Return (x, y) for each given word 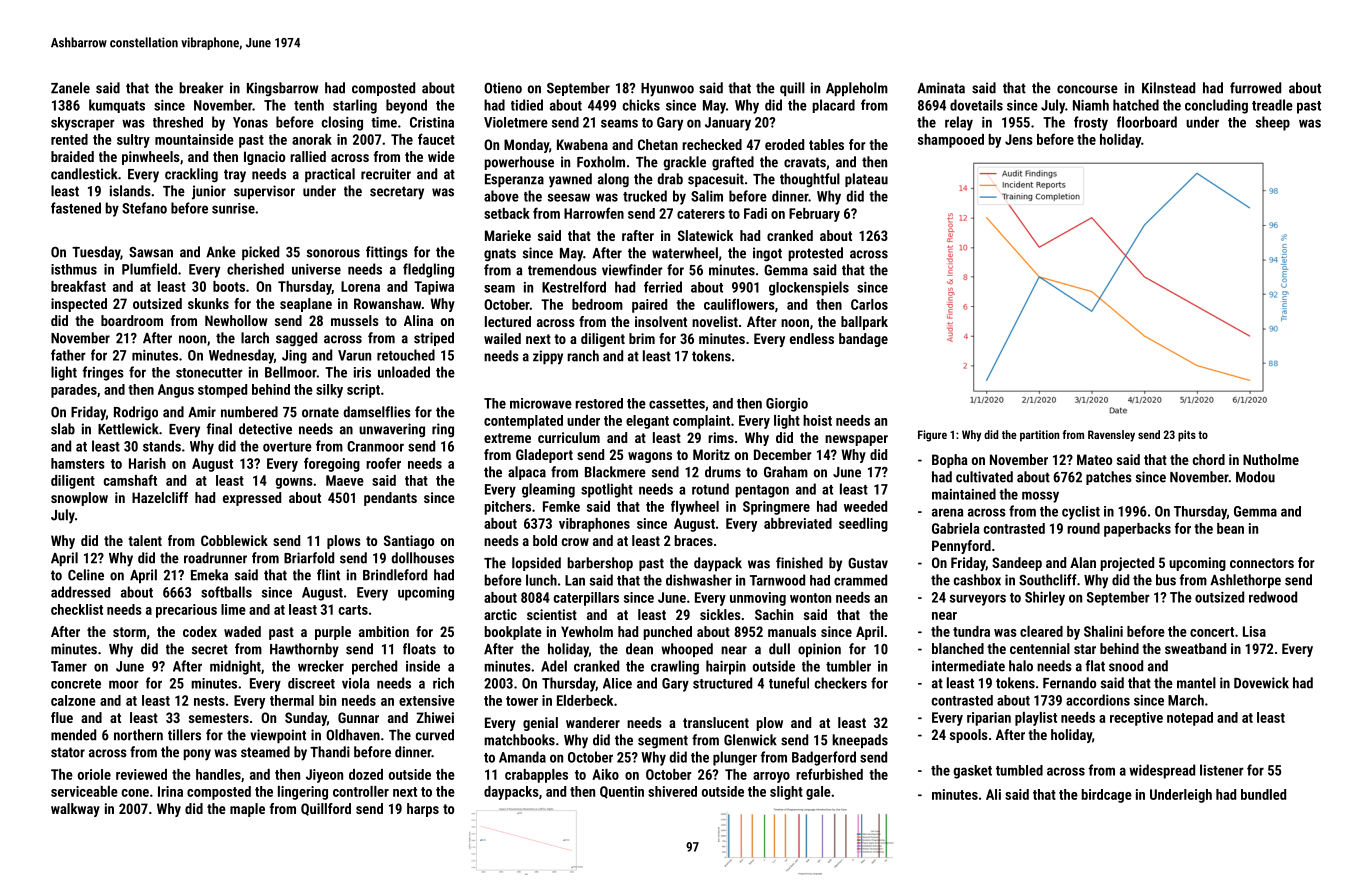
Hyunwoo (667, 90)
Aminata (941, 88)
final (219, 429)
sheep (1273, 123)
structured (722, 683)
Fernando (1069, 683)
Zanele (70, 88)
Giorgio (787, 405)
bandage (863, 340)
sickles (720, 614)
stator (68, 752)
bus (1166, 580)
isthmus (74, 269)
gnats (500, 255)
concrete (76, 684)
